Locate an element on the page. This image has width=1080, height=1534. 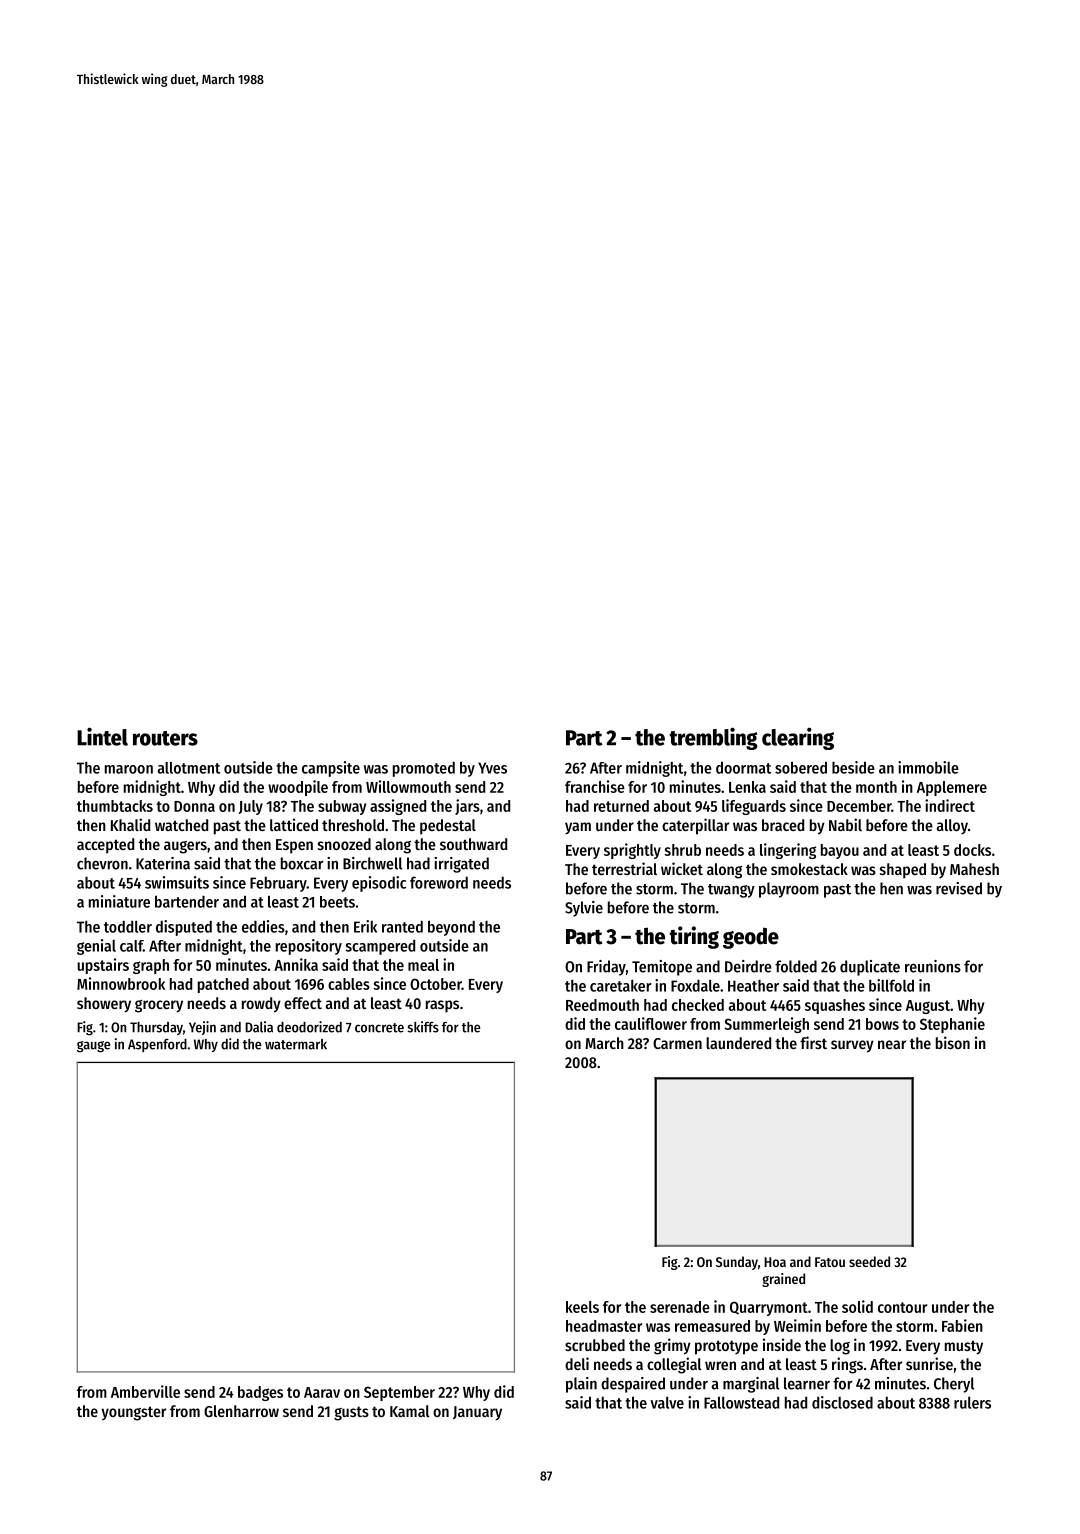
caterpillar is located at coordinates (695, 826).
